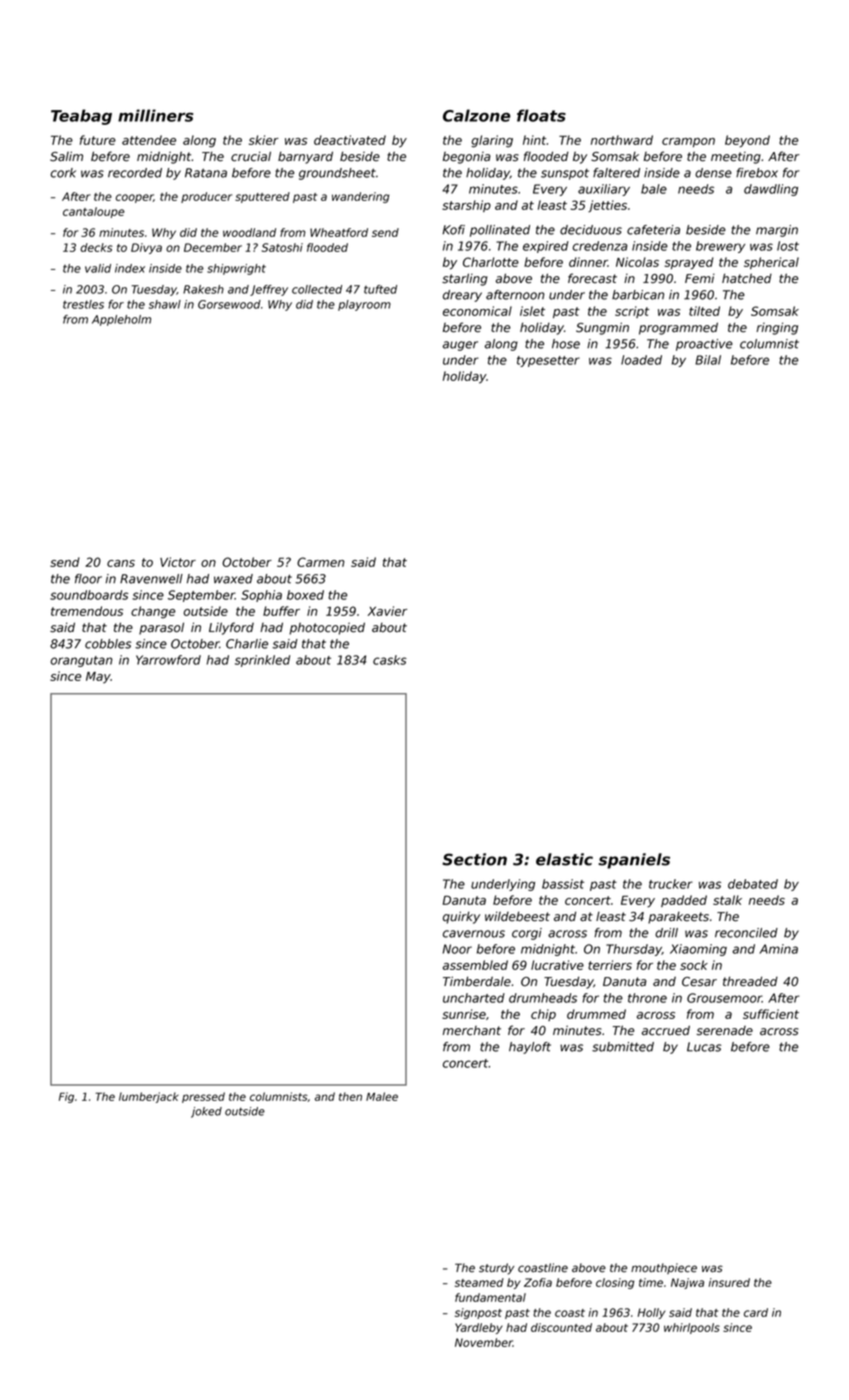 The width and height of the screenshot is (849, 1400). What do you see at coordinates (149, 1097) in the screenshot?
I see `lumberjack` at bounding box center [149, 1097].
